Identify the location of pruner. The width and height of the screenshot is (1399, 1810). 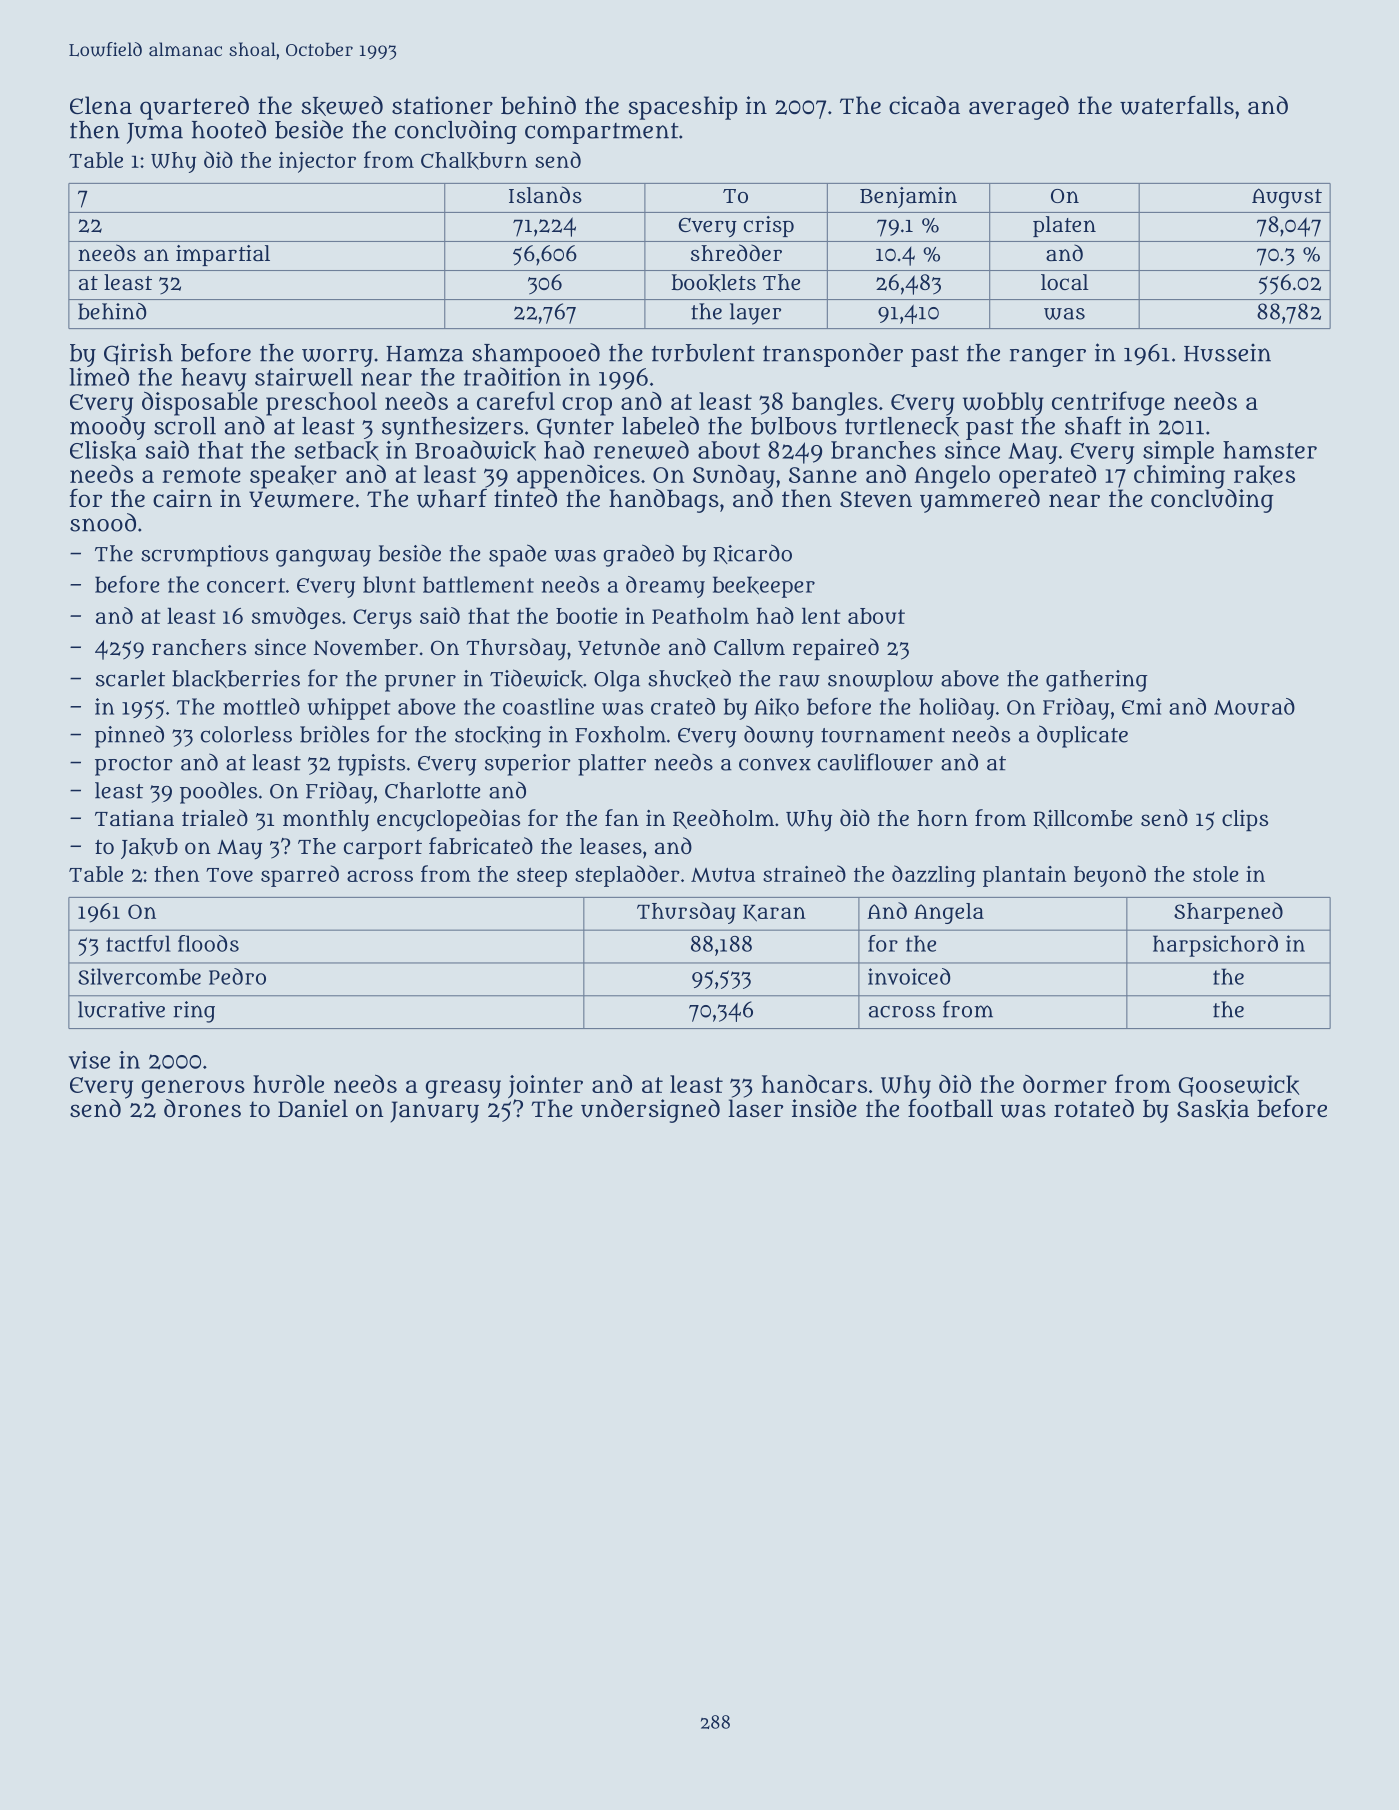
(420, 683).
